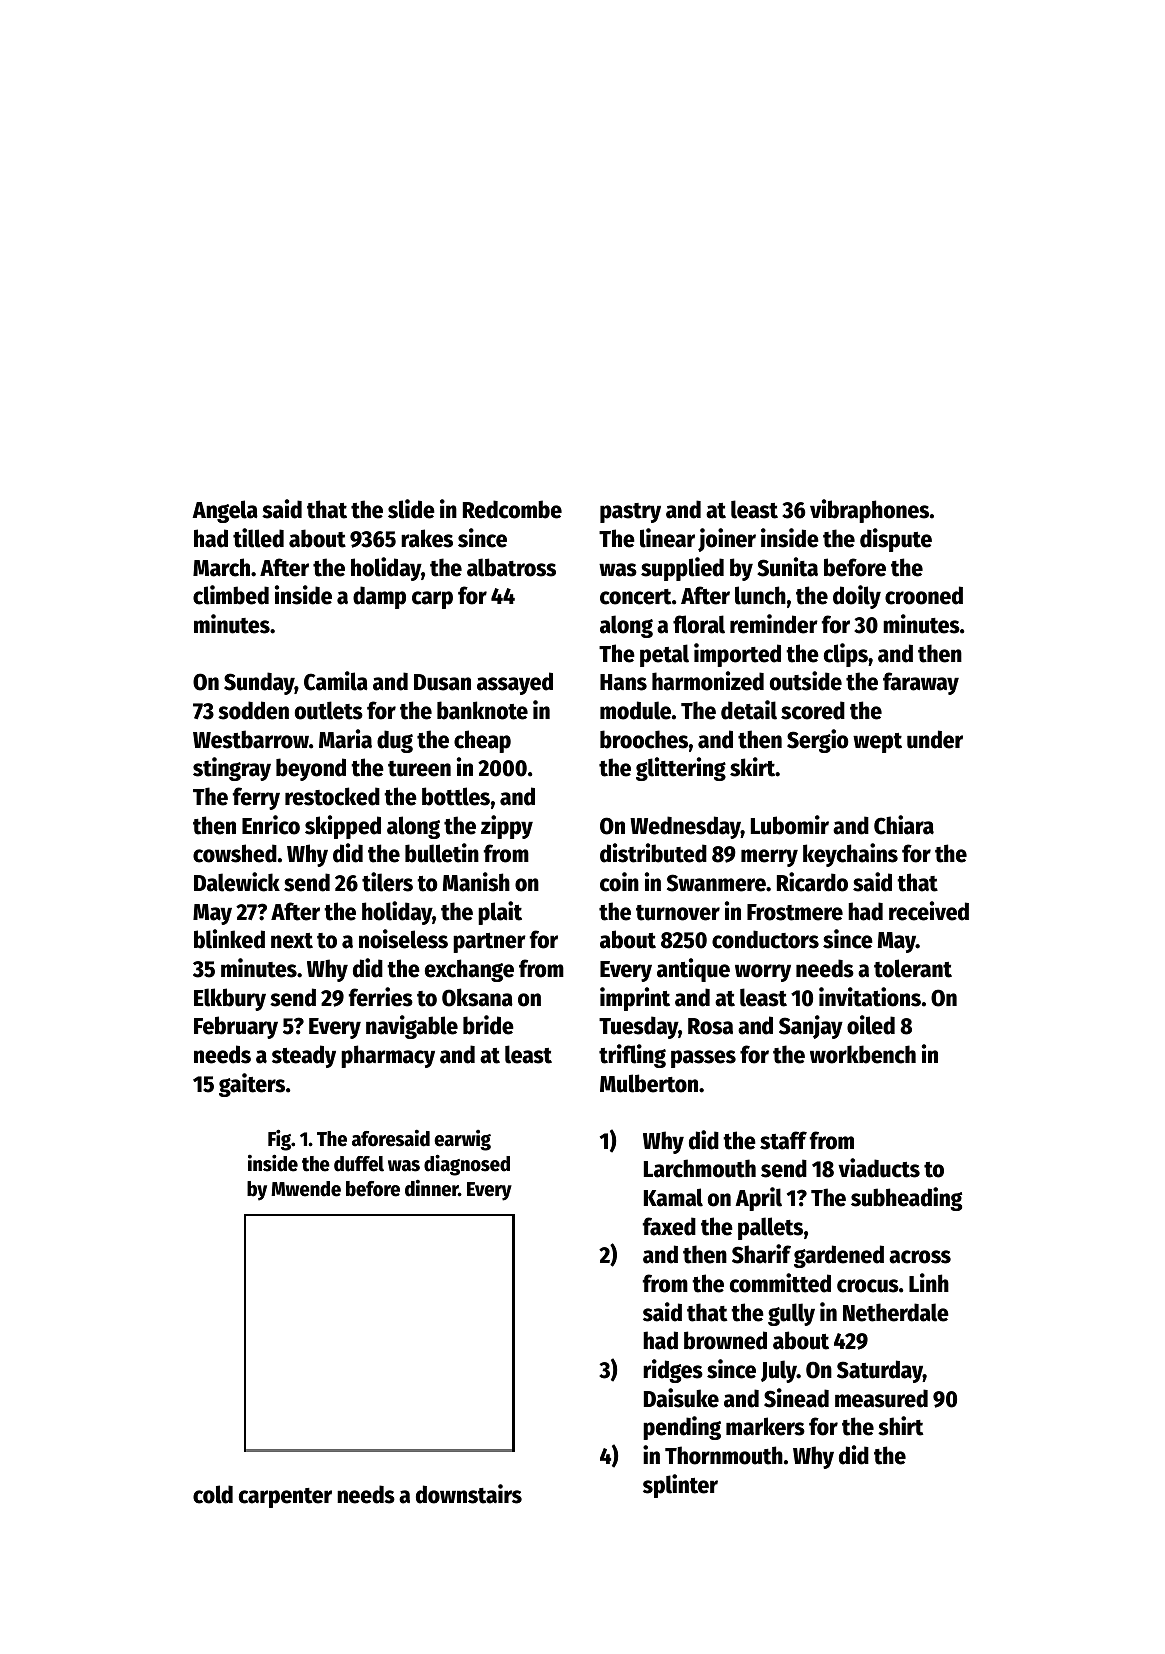 Image resolution: width=1165 pixels, height=1654 pixels. What do you see at coordinates (635, 999) in the document?
I see `imprint` at bounding box center [635, 999].
